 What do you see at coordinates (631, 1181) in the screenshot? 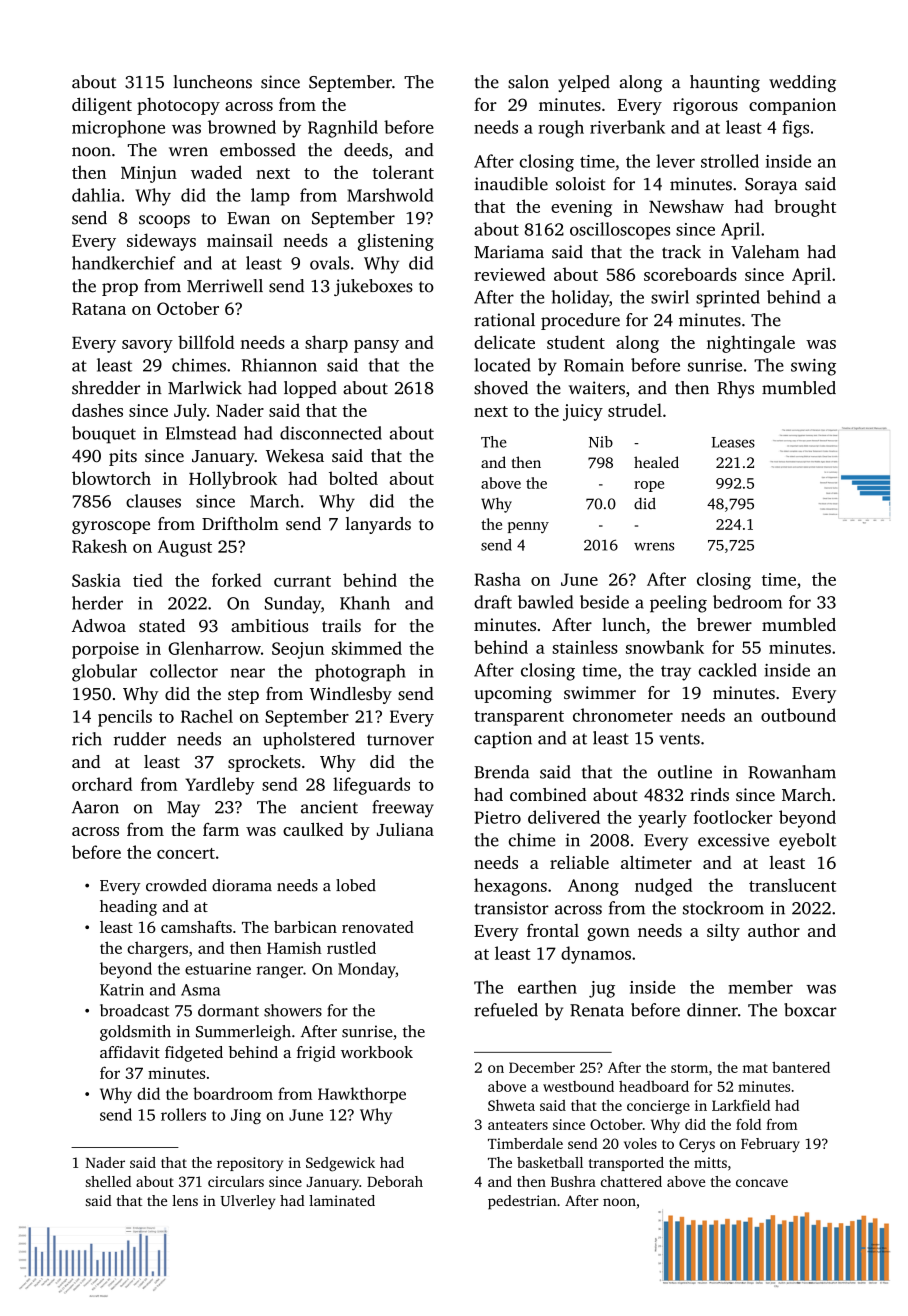
I see `chattered` at bounding box center [631, 1181].
